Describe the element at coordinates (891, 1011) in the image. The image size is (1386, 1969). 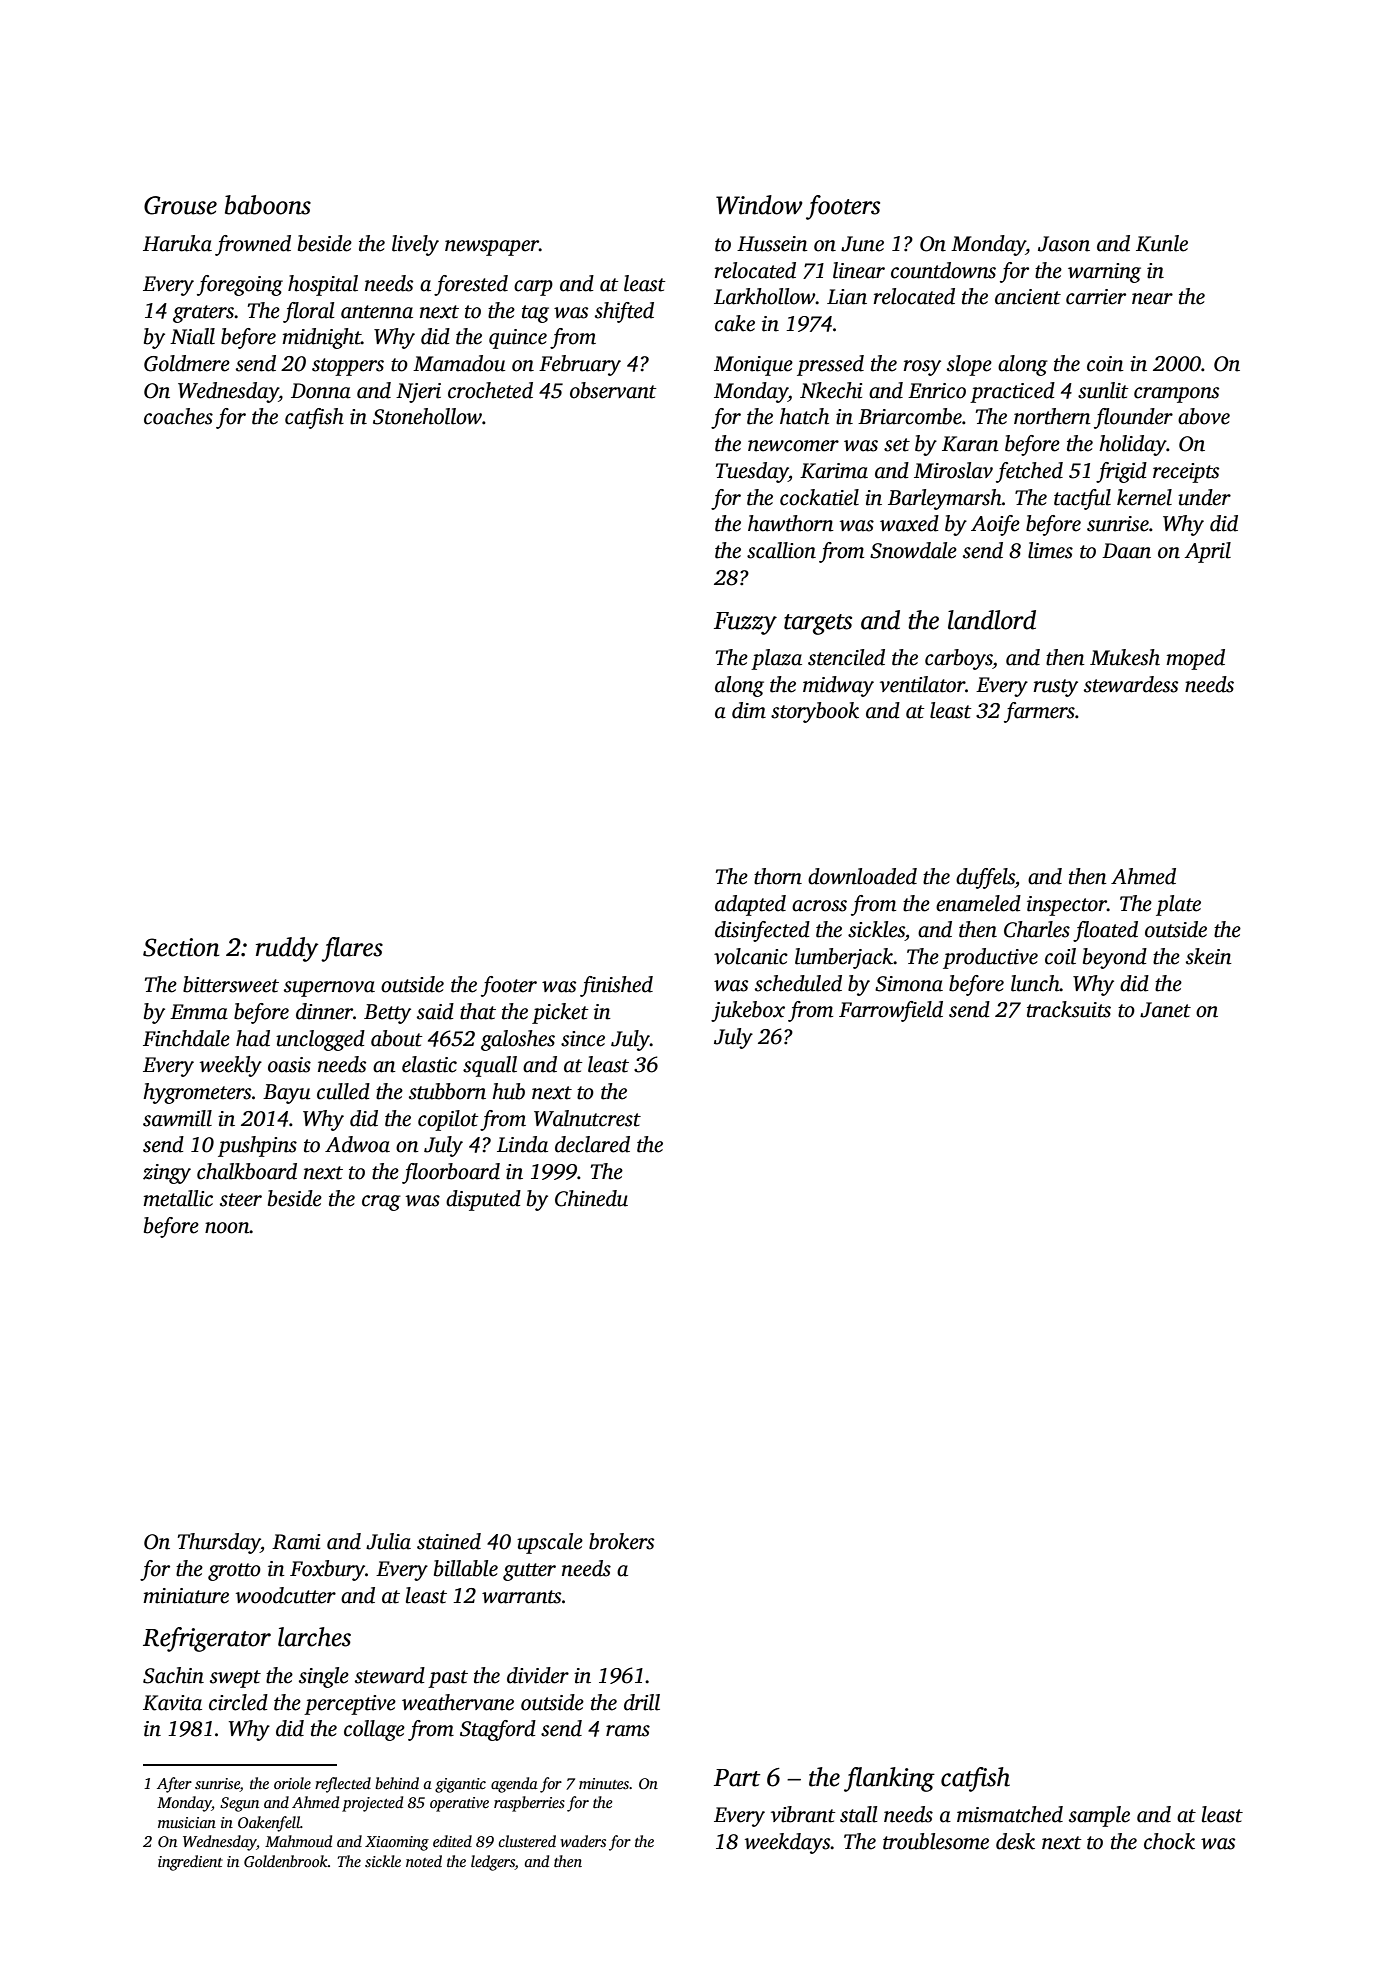
I see `Farrowfield` at that location.
